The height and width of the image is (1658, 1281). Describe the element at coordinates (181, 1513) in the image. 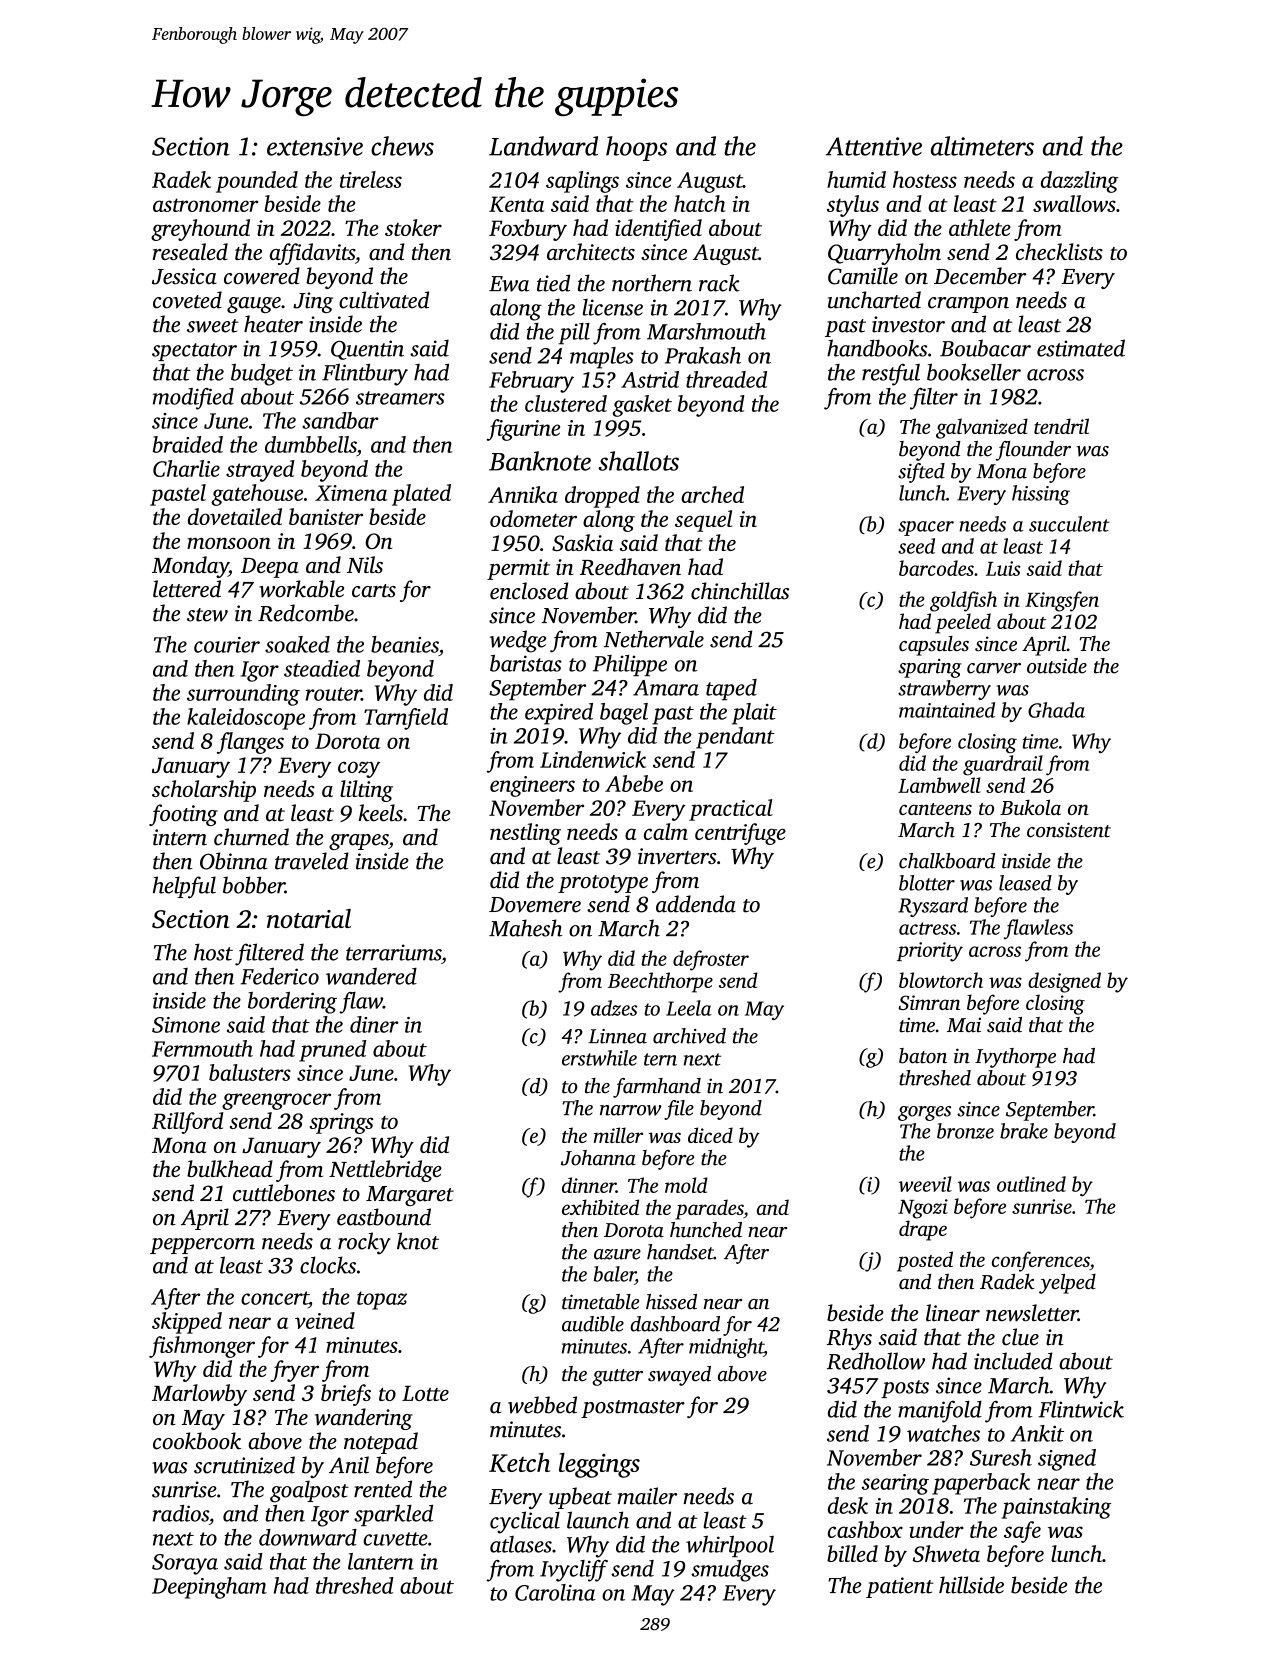

I see `radios` at that location.
